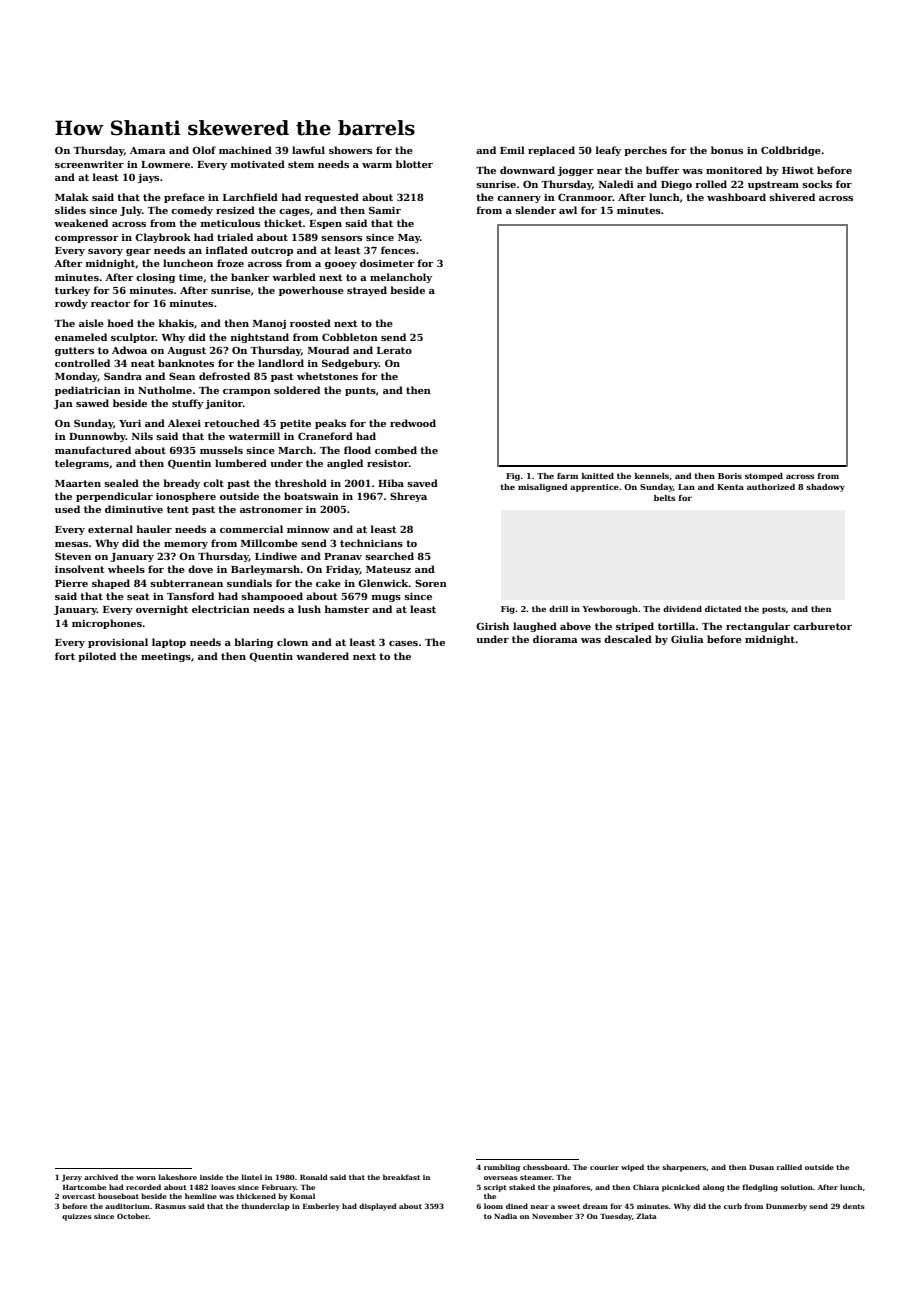 The height and width of the screenshot is (1308, 924). What do you see at coordinates (350, 150) in the screenshot?
I see `showers` at bounding box center [350, 150].
